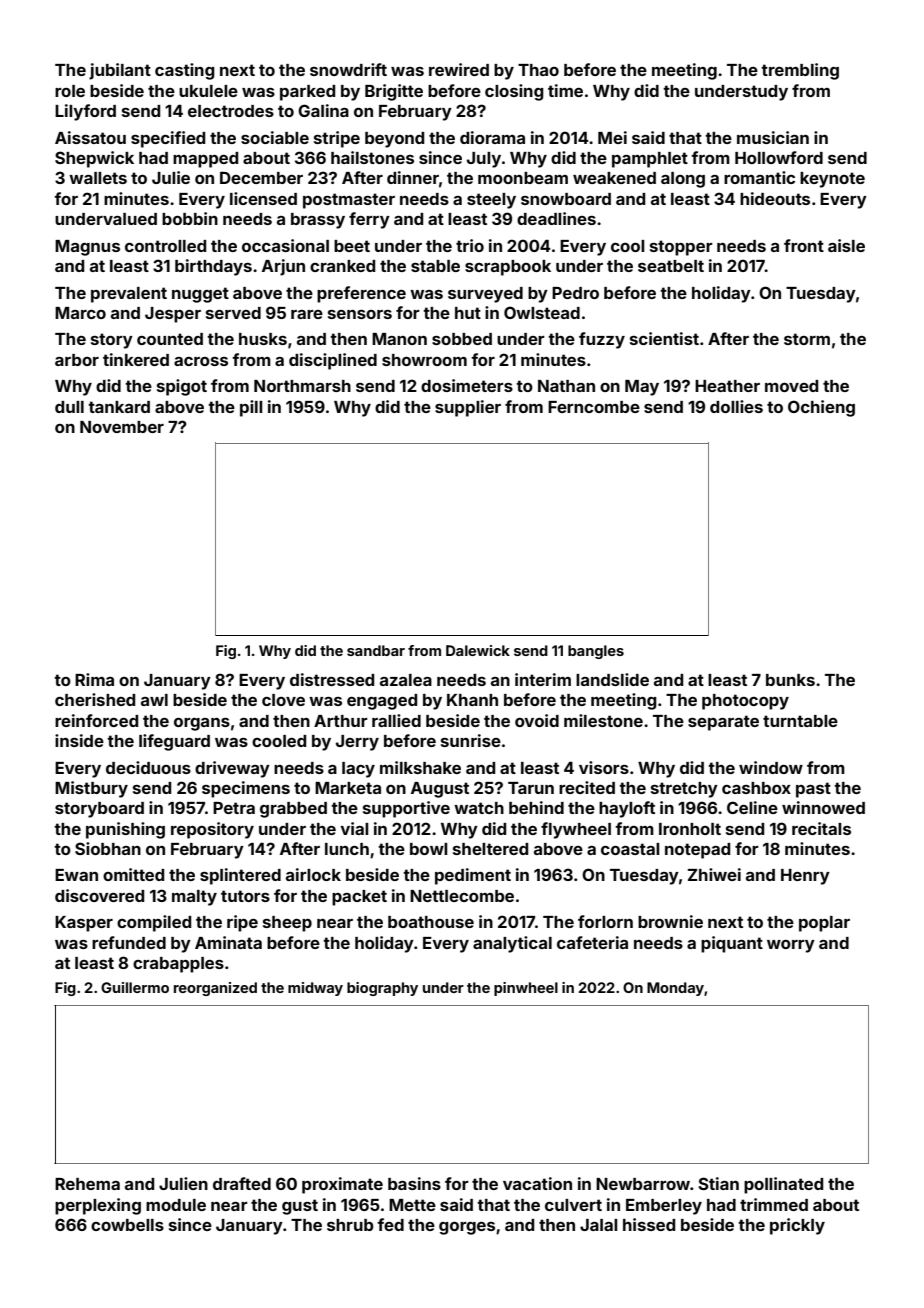  What do you see at coordinates (478, 650) in the screenshot?
I see `Dalewick` at bounding box center [478, 650].
